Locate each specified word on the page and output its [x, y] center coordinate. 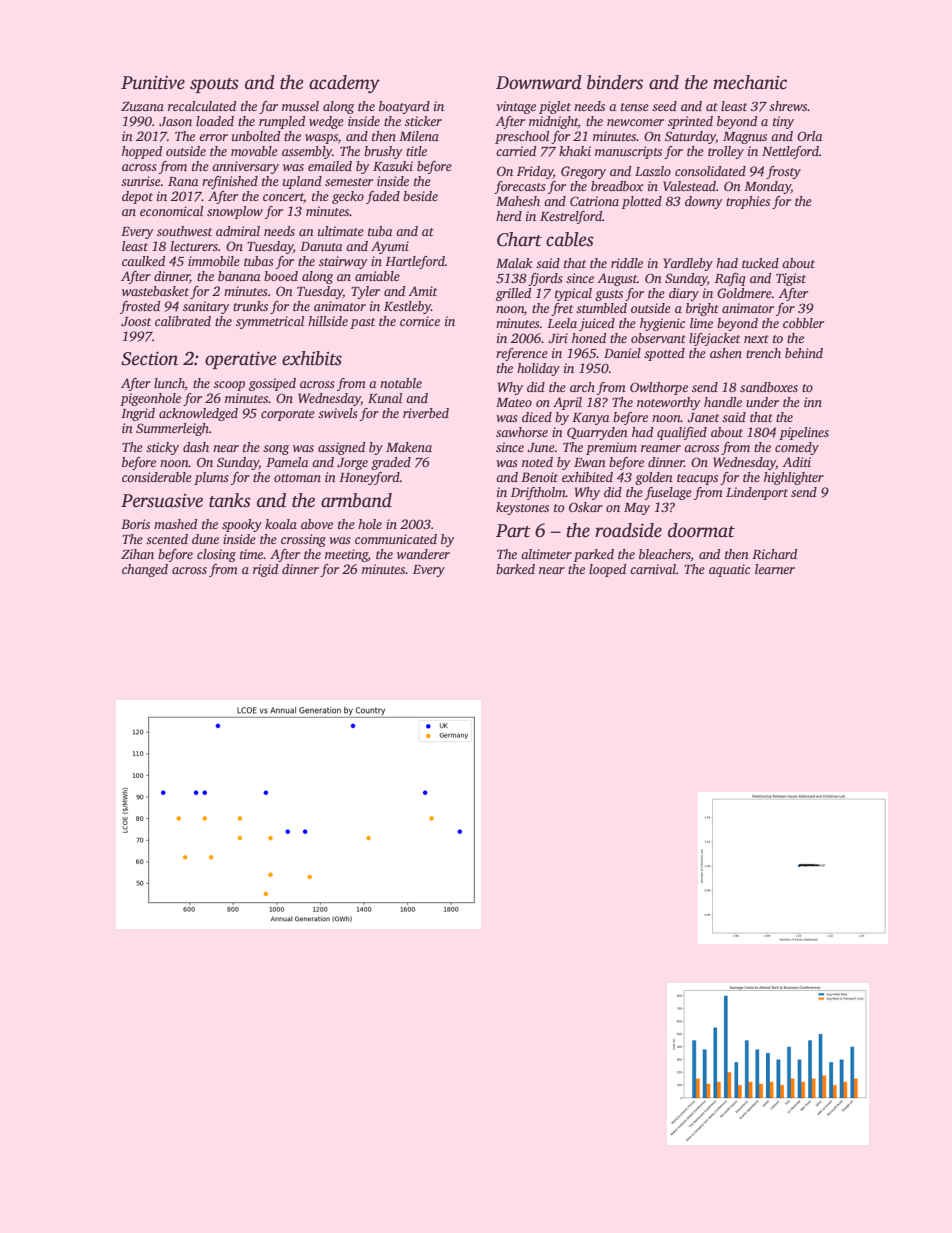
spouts [214, 85]
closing [216, 555]
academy [344, 84]
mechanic [750, 82]
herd [509, 216]
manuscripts [628, 152]
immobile [214, 261]
